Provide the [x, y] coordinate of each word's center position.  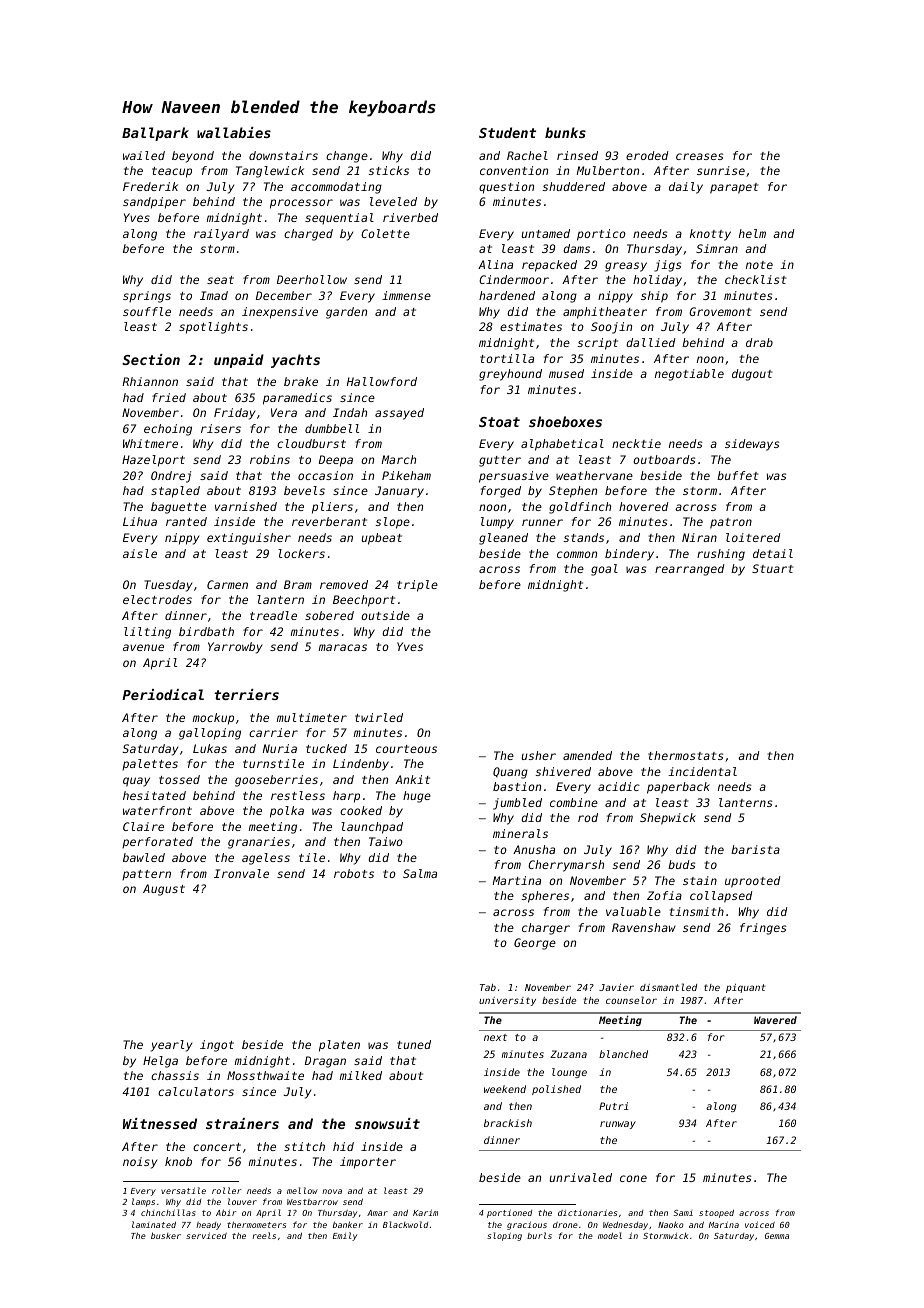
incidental [702, 771]
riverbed [410, 217]
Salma [420, 873]
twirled [379, 717]
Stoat [499, 422]
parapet [734, 188]
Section [151, 359]
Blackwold [405, 1224]
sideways [752, 445]
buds [681, 864]
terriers [246, 694]
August [164, 890]
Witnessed [160, 1123]
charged [308, 235]
